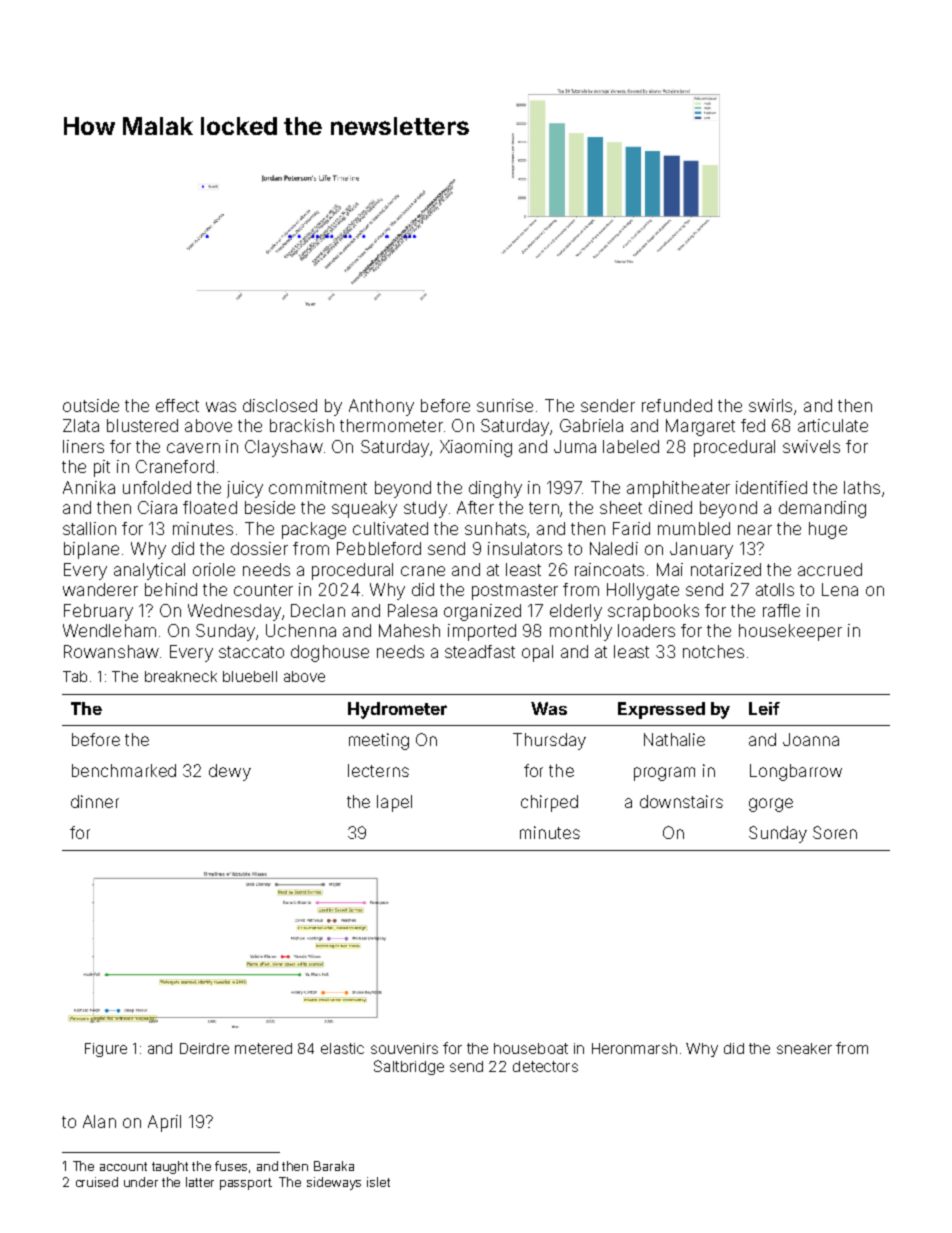 The height and width of the screenshot is (1233, 952). I want to click on dinner, so click(95, 801).
